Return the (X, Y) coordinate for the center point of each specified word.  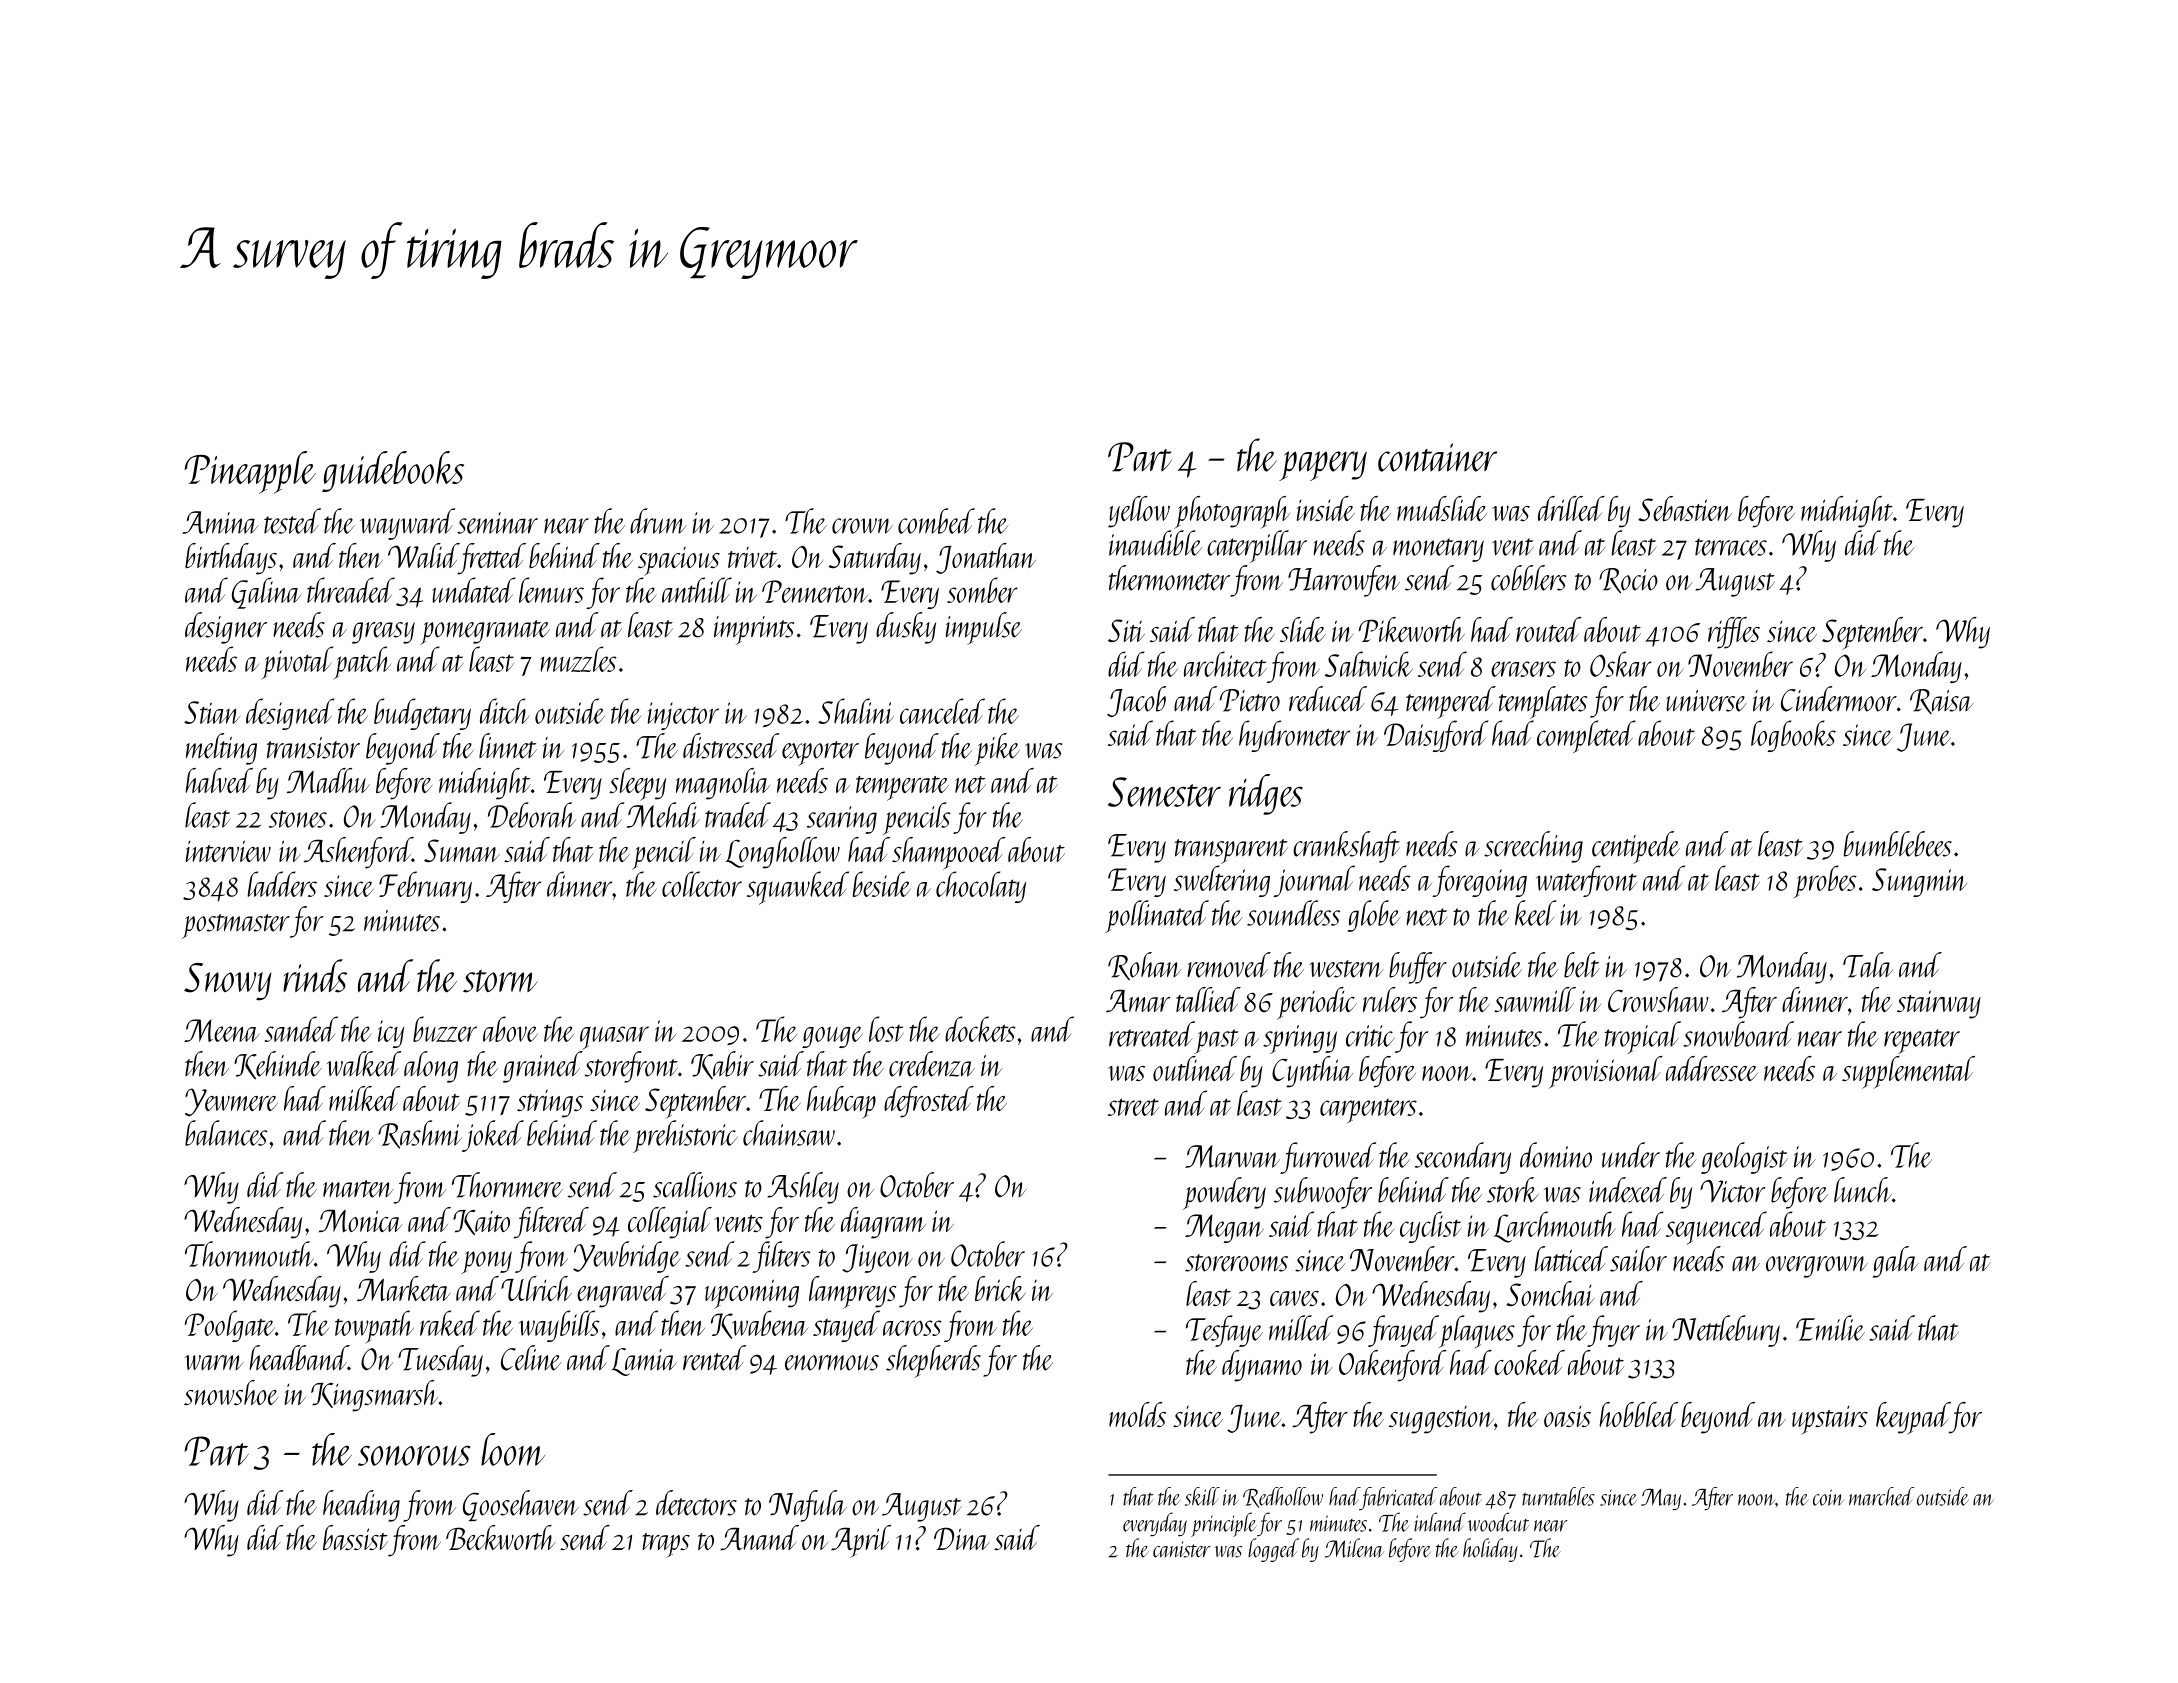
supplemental (1908, 1072)
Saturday (875, 559)
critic (1370, 1036)
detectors (696, 1503)
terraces (1731, 547)
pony (486, 1262)
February (425, 887)
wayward (407, 524)
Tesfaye (1224, 1331)
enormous (832, 1363)
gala (1896, 1262)
